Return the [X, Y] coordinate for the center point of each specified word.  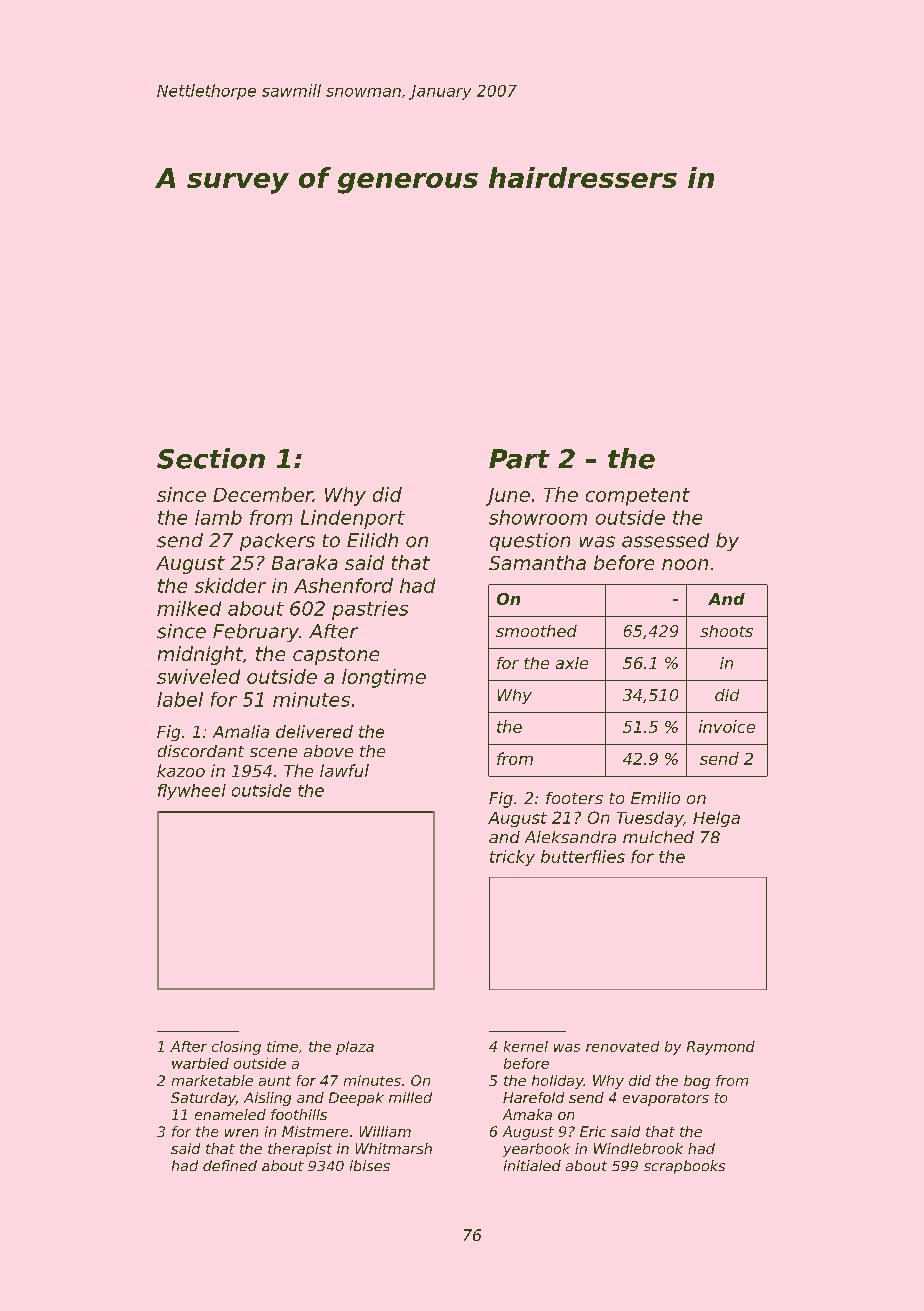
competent [638, 497]
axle [572, 663]
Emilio [655, 798]
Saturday [203, 1099]
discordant [201, 751]
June [508, 497]
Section [211, 458]
